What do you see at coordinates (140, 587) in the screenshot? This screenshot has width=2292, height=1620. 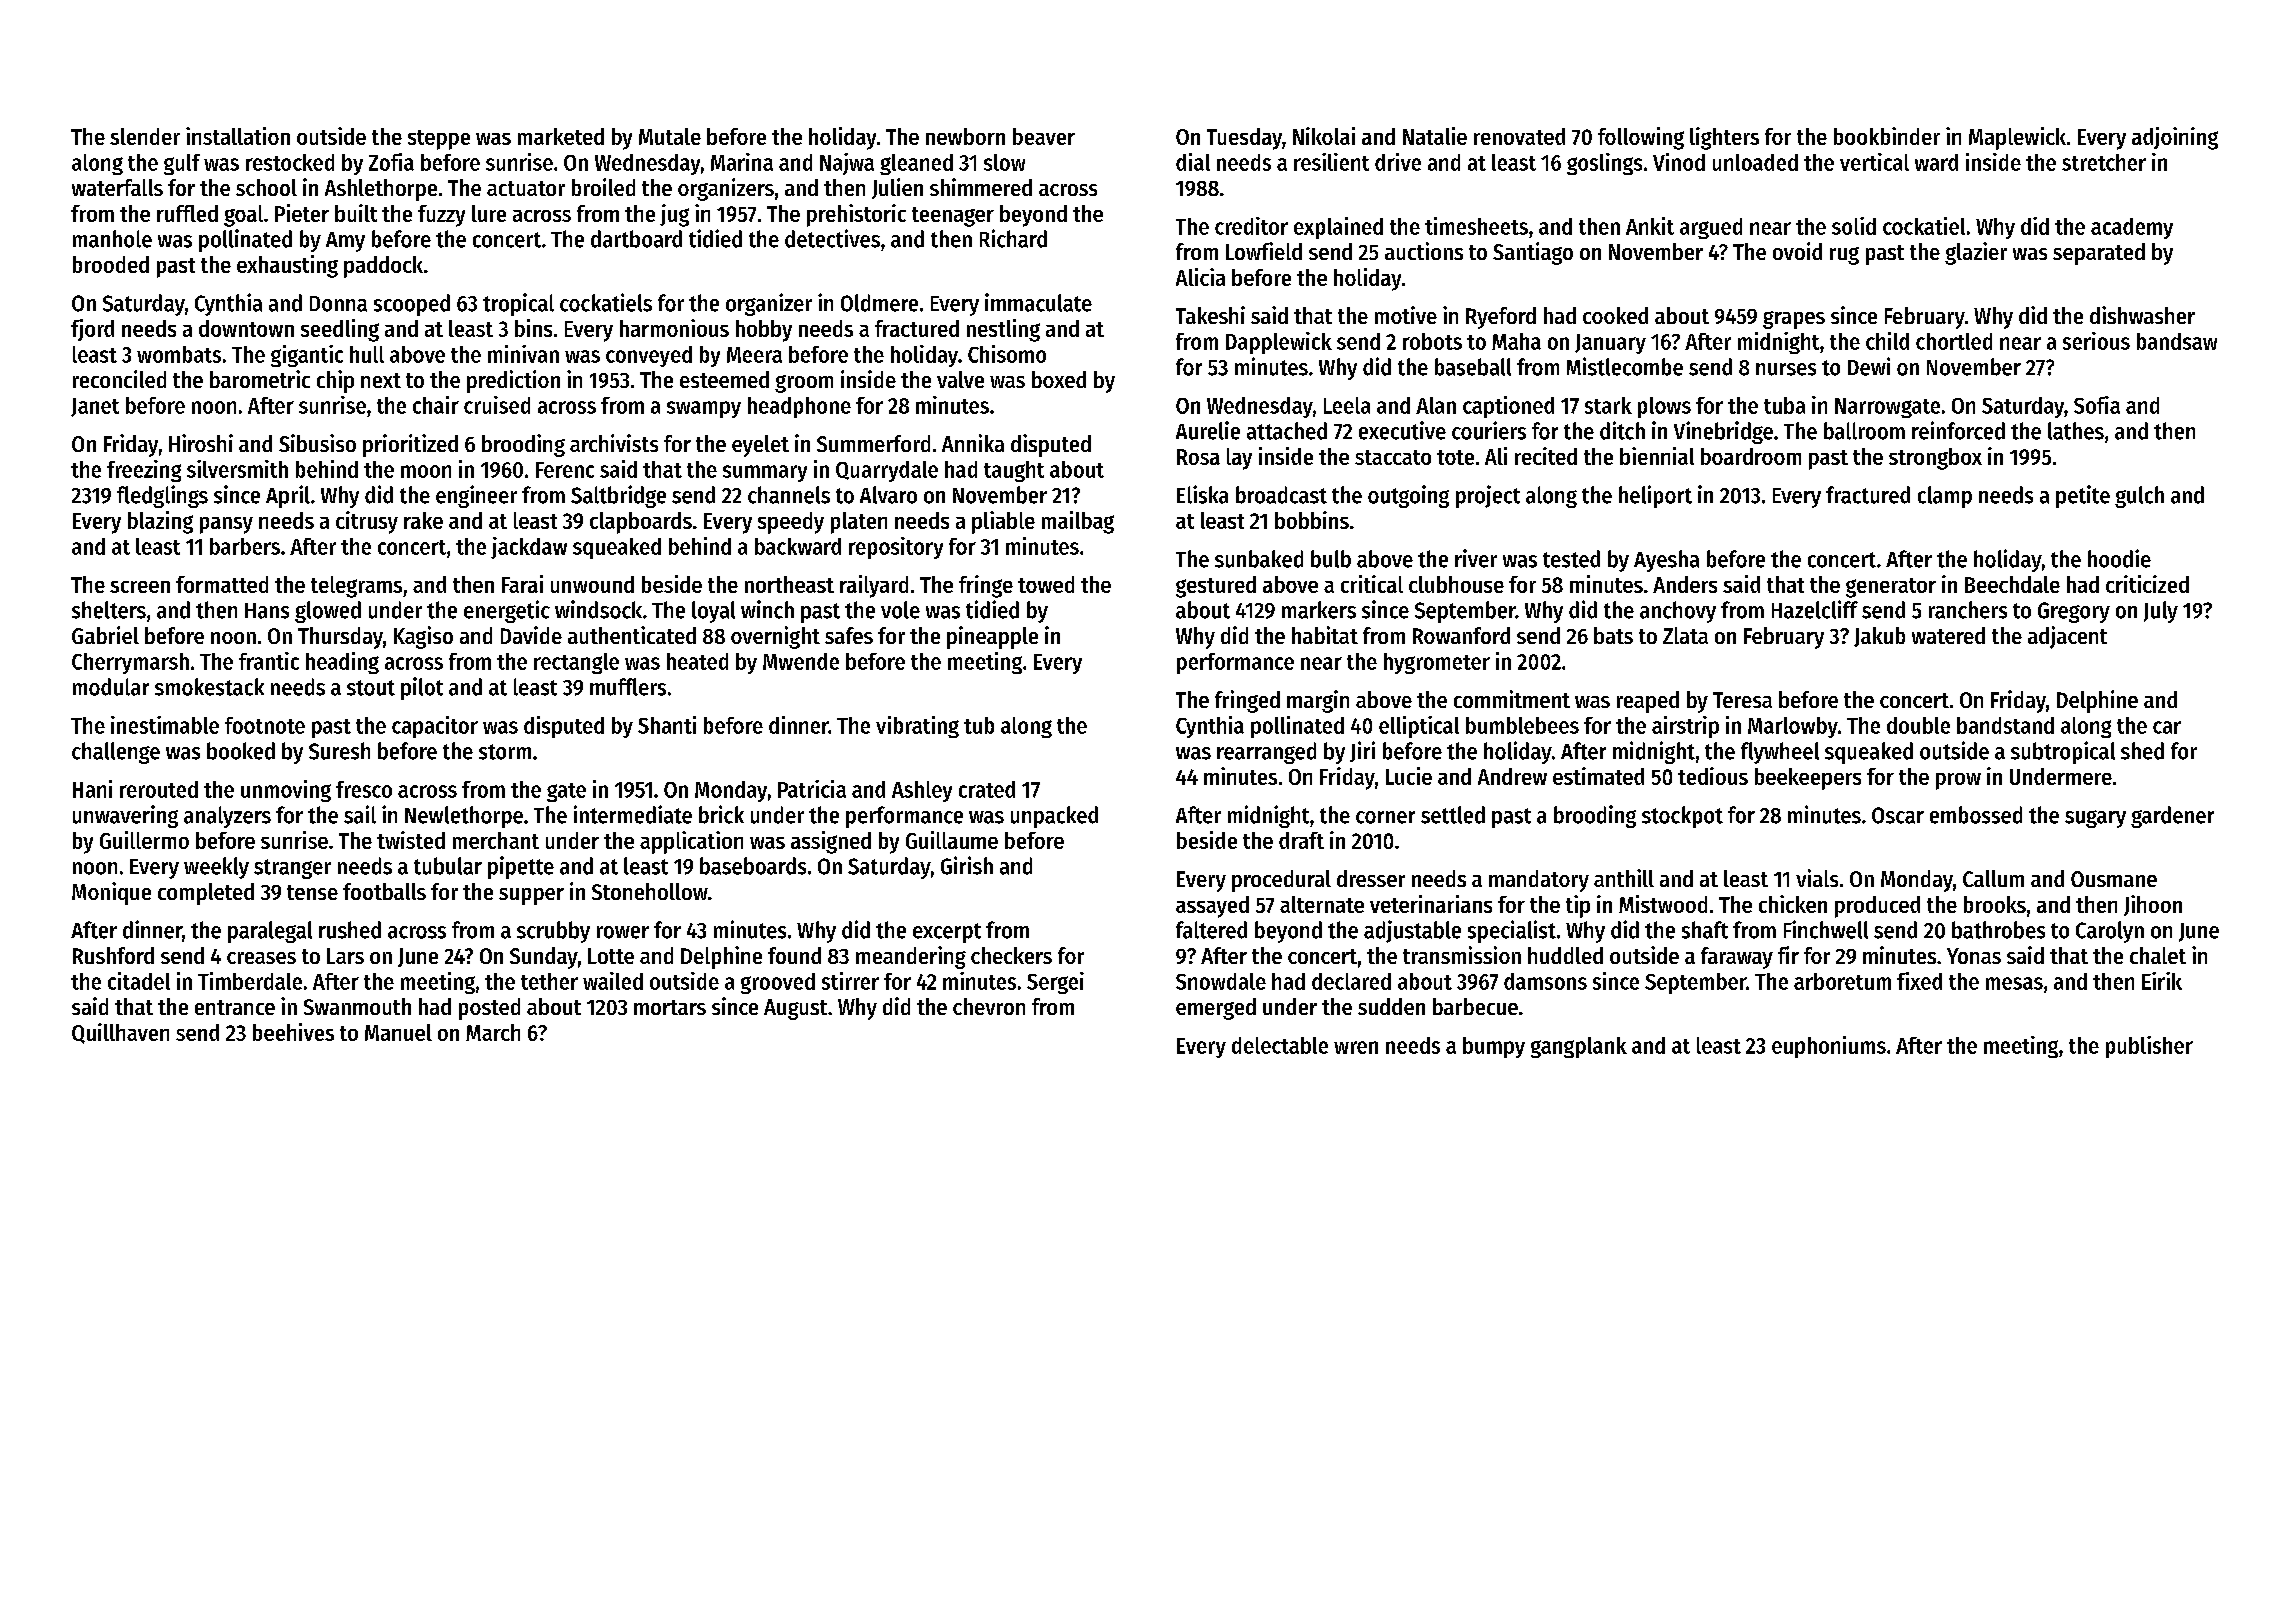 I see `screen` at bounding box center [140, 587].
